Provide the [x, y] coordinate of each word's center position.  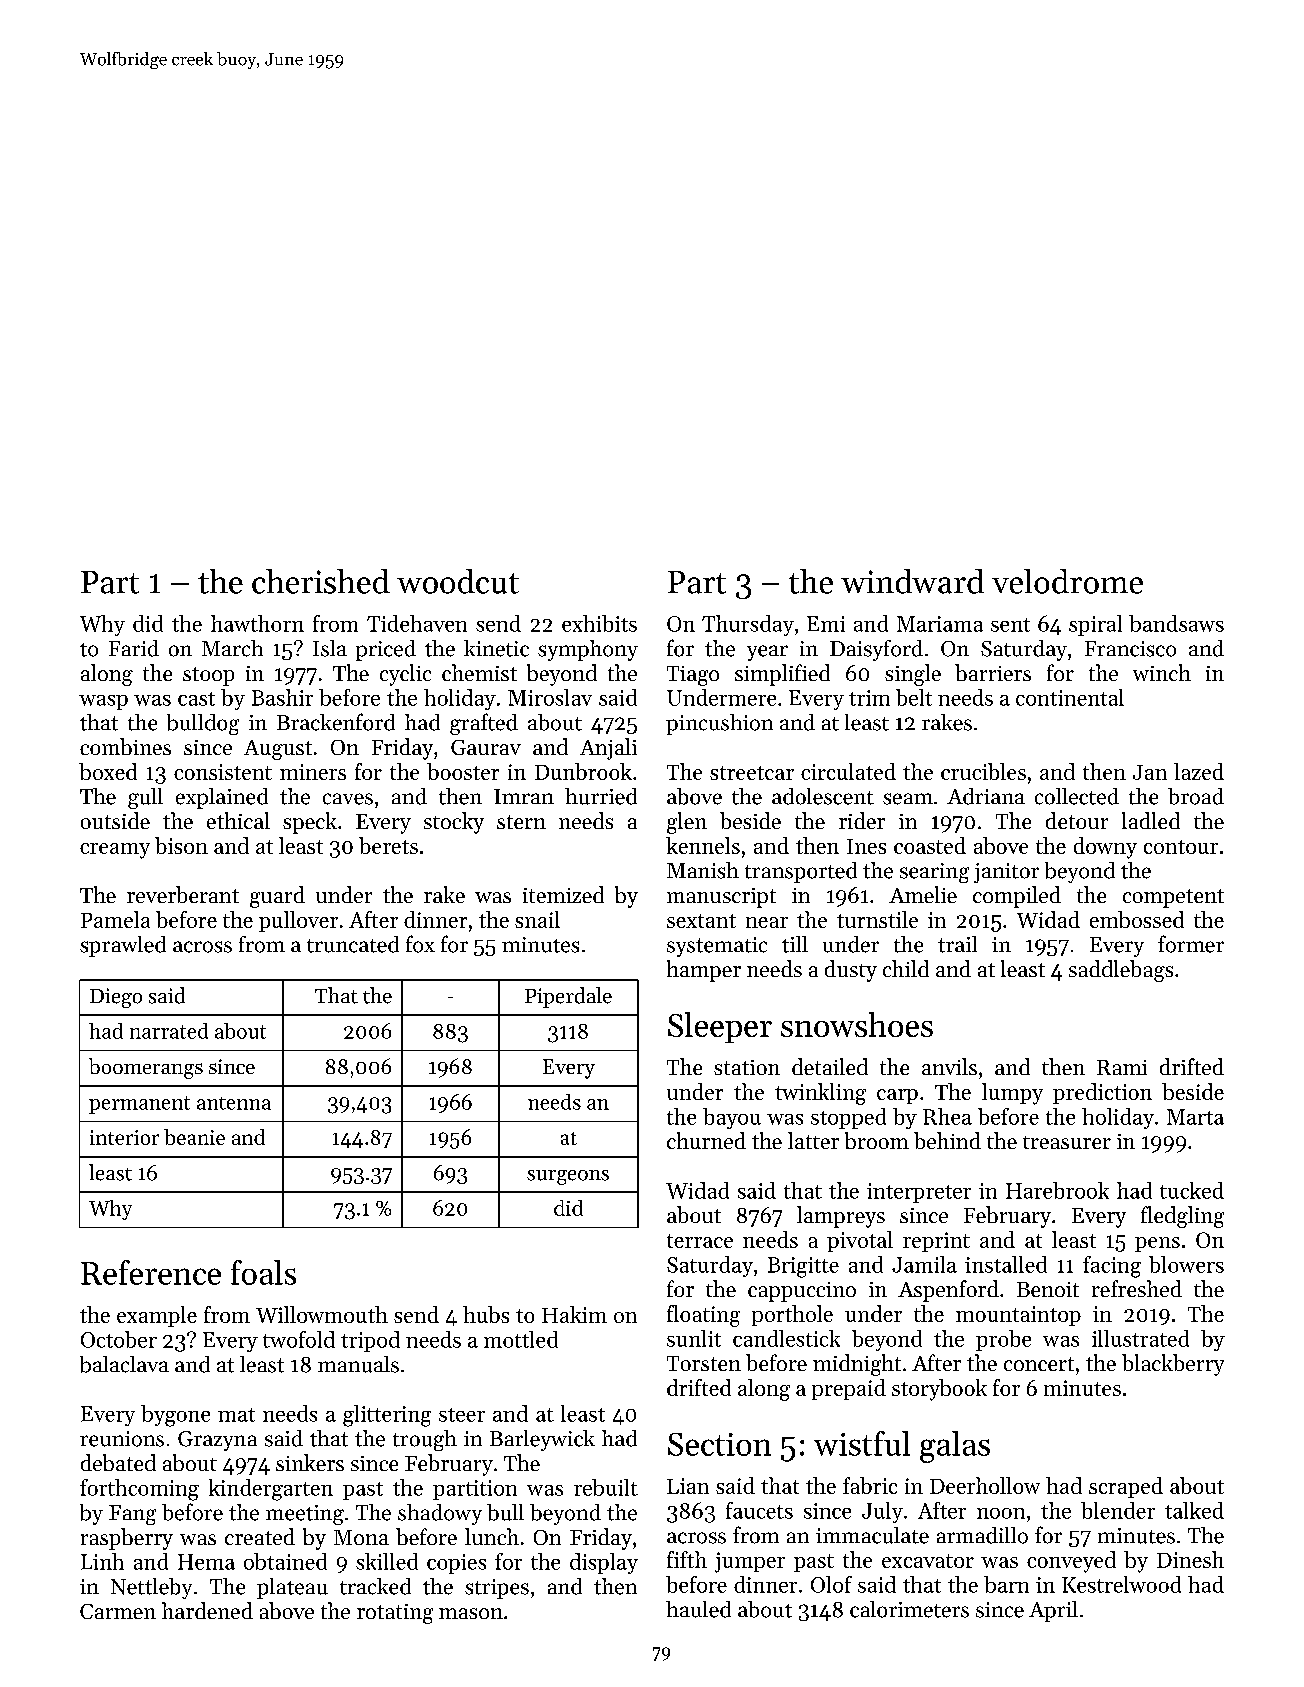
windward [912, 581]
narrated [169, 1031]
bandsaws [1176, 623]
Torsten [704, 1363]
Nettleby [151, 1588]
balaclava [124, 1364]
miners [313, 772]
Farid [134, 648]
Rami [1122, 1067]
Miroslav [550, 697]
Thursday [748, 625]
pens [1157, 1244]
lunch [492, 1536]
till [795, 944]
